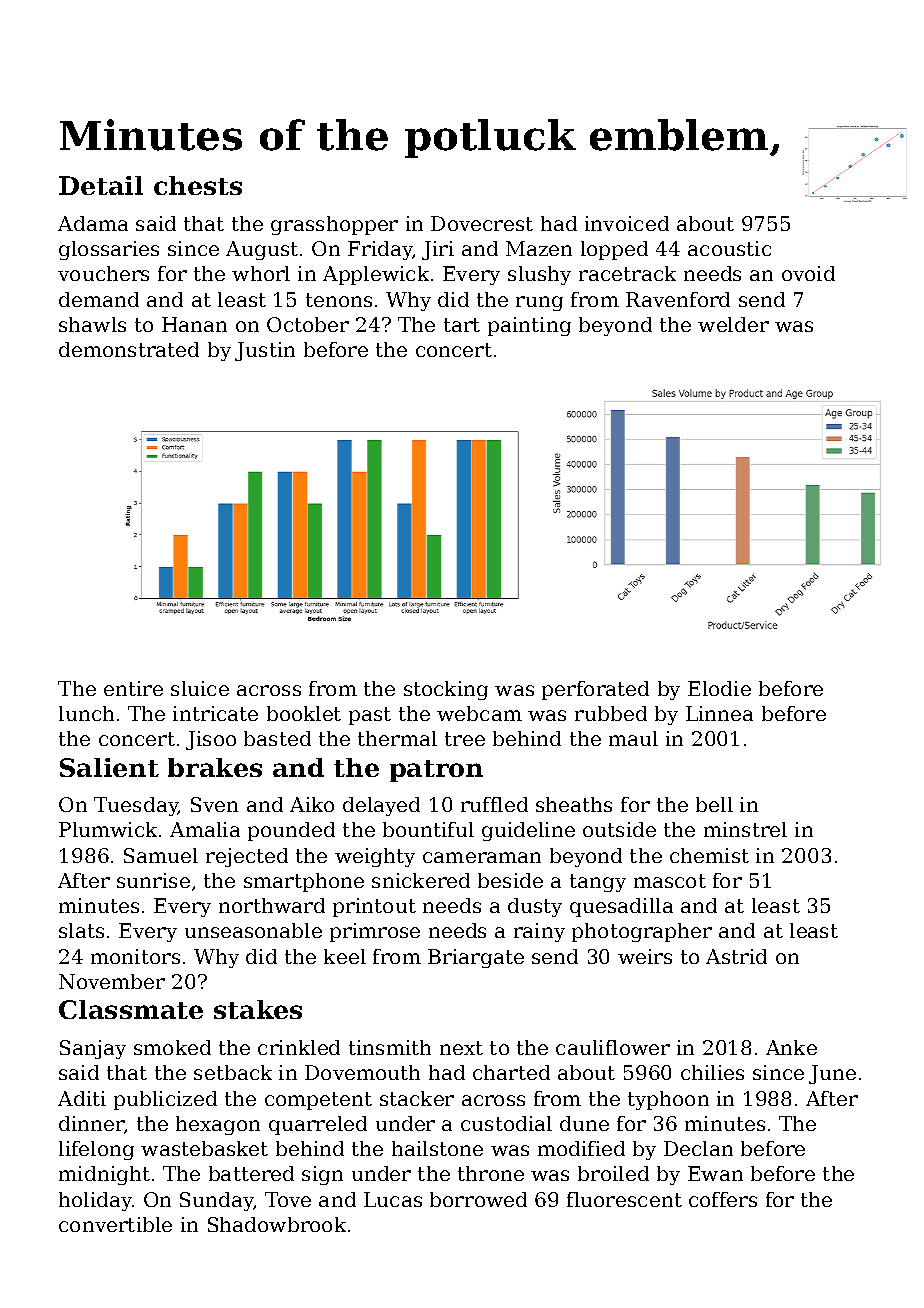  What do you see at coordinates (265, 351) in the screenshot?
I see `Justin` at bounding box center [265, 351].
